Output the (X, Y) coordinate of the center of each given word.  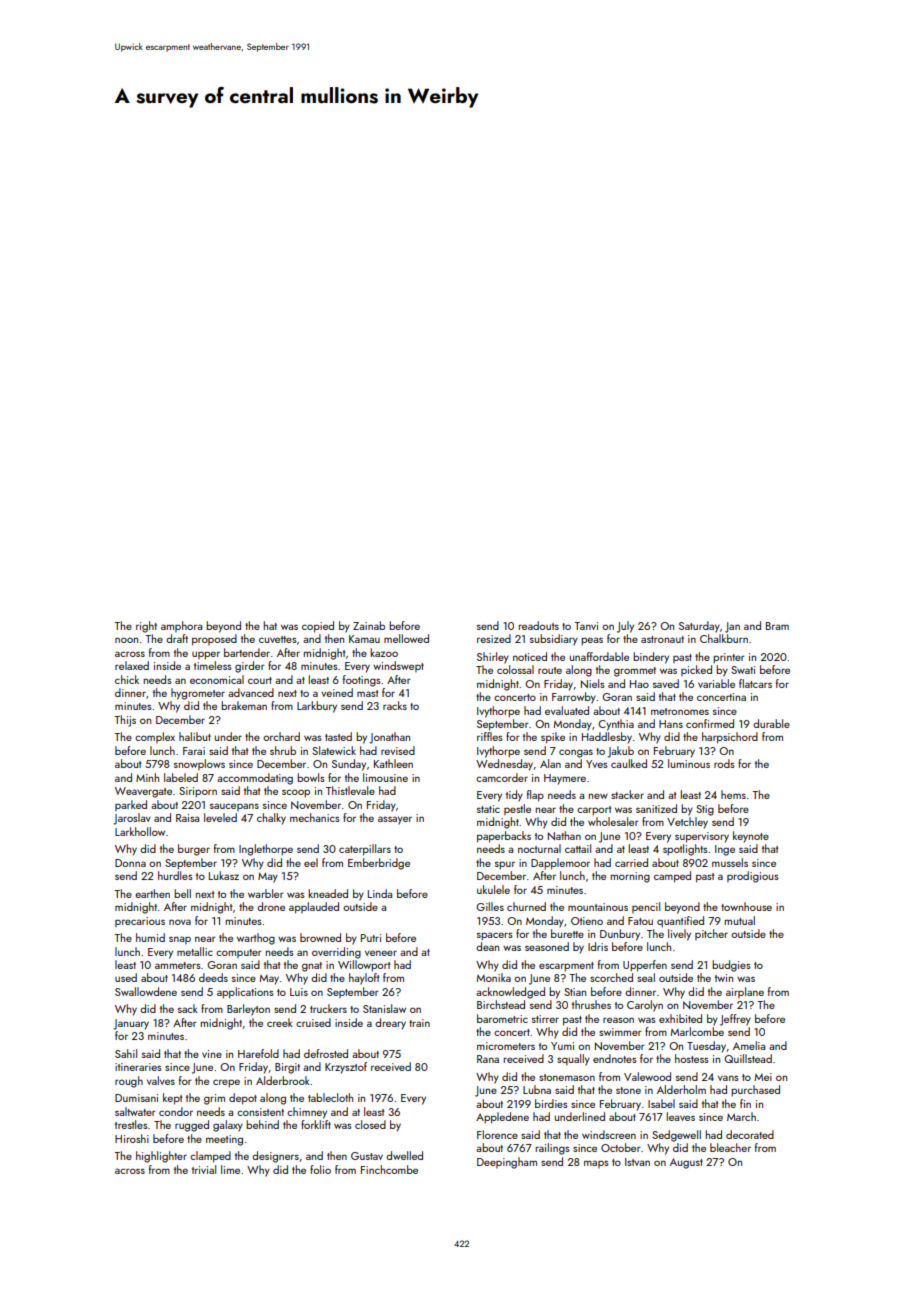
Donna (130, 863)
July (625, 627)
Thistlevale (350, 790)
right (146, 627)
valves (161, 1080)
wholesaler (613, 821)
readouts (539, 625)
